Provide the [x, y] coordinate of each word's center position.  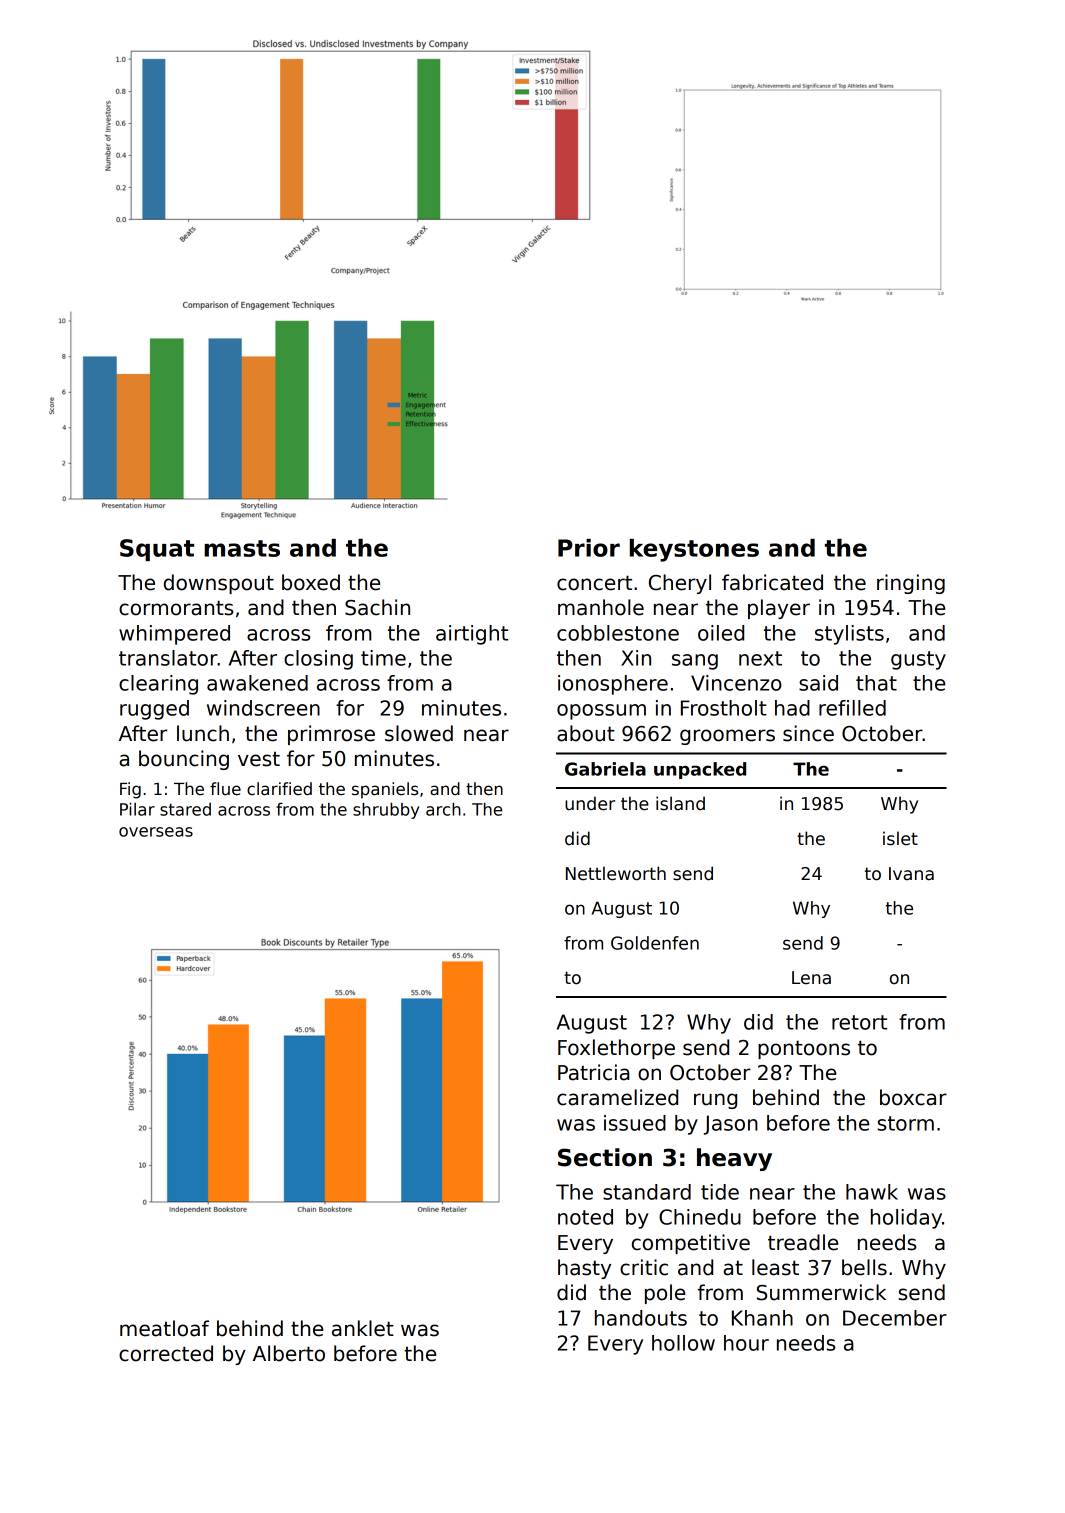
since [808, 733]
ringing [911, 584]
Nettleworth [616, 873]
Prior [589, 548]
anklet [363, 1328]
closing [318, 660]
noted [585, 1217]
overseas [156, 832]
